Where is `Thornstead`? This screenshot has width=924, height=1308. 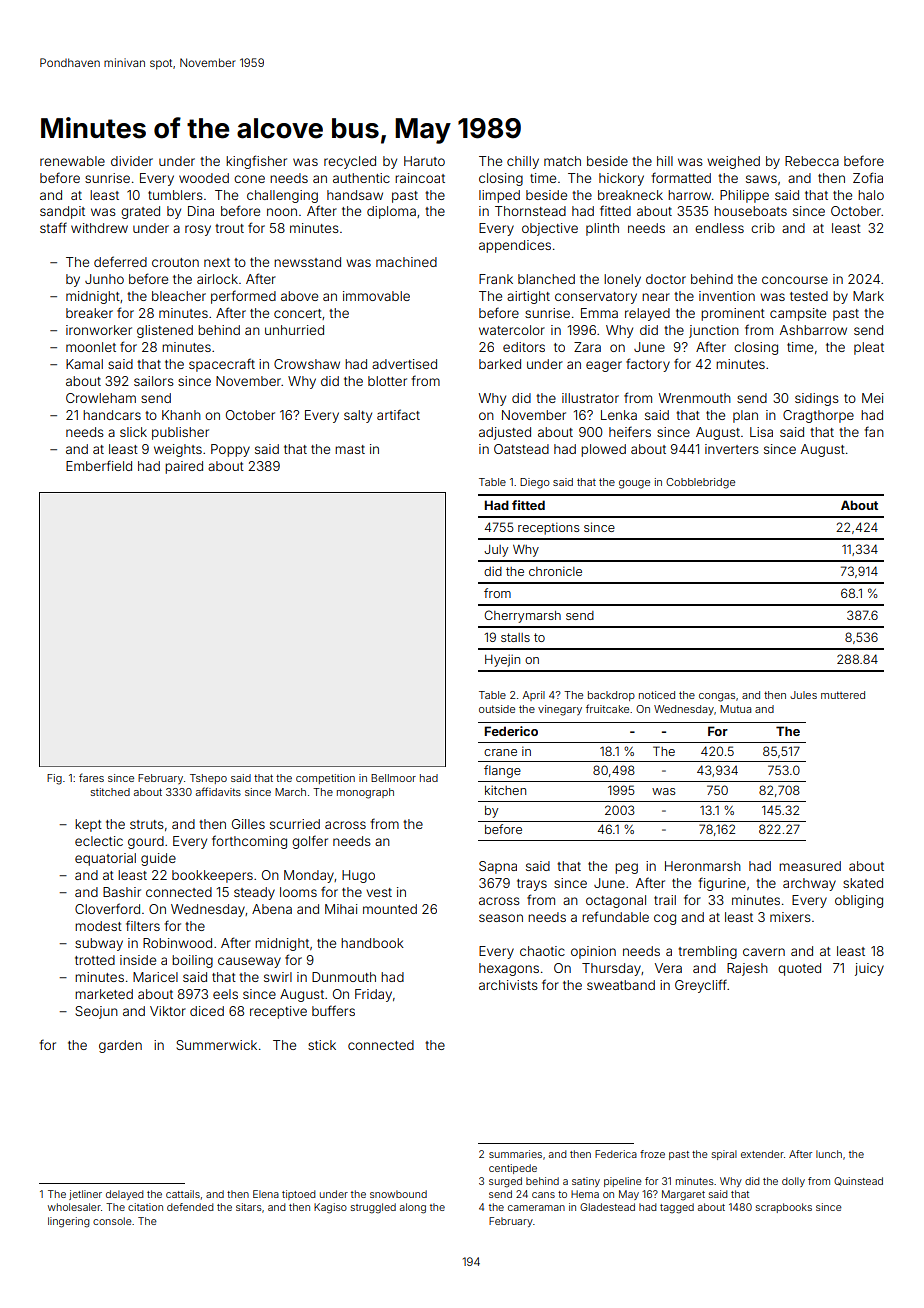 Thornstead is located at coordinates (530, 211).
